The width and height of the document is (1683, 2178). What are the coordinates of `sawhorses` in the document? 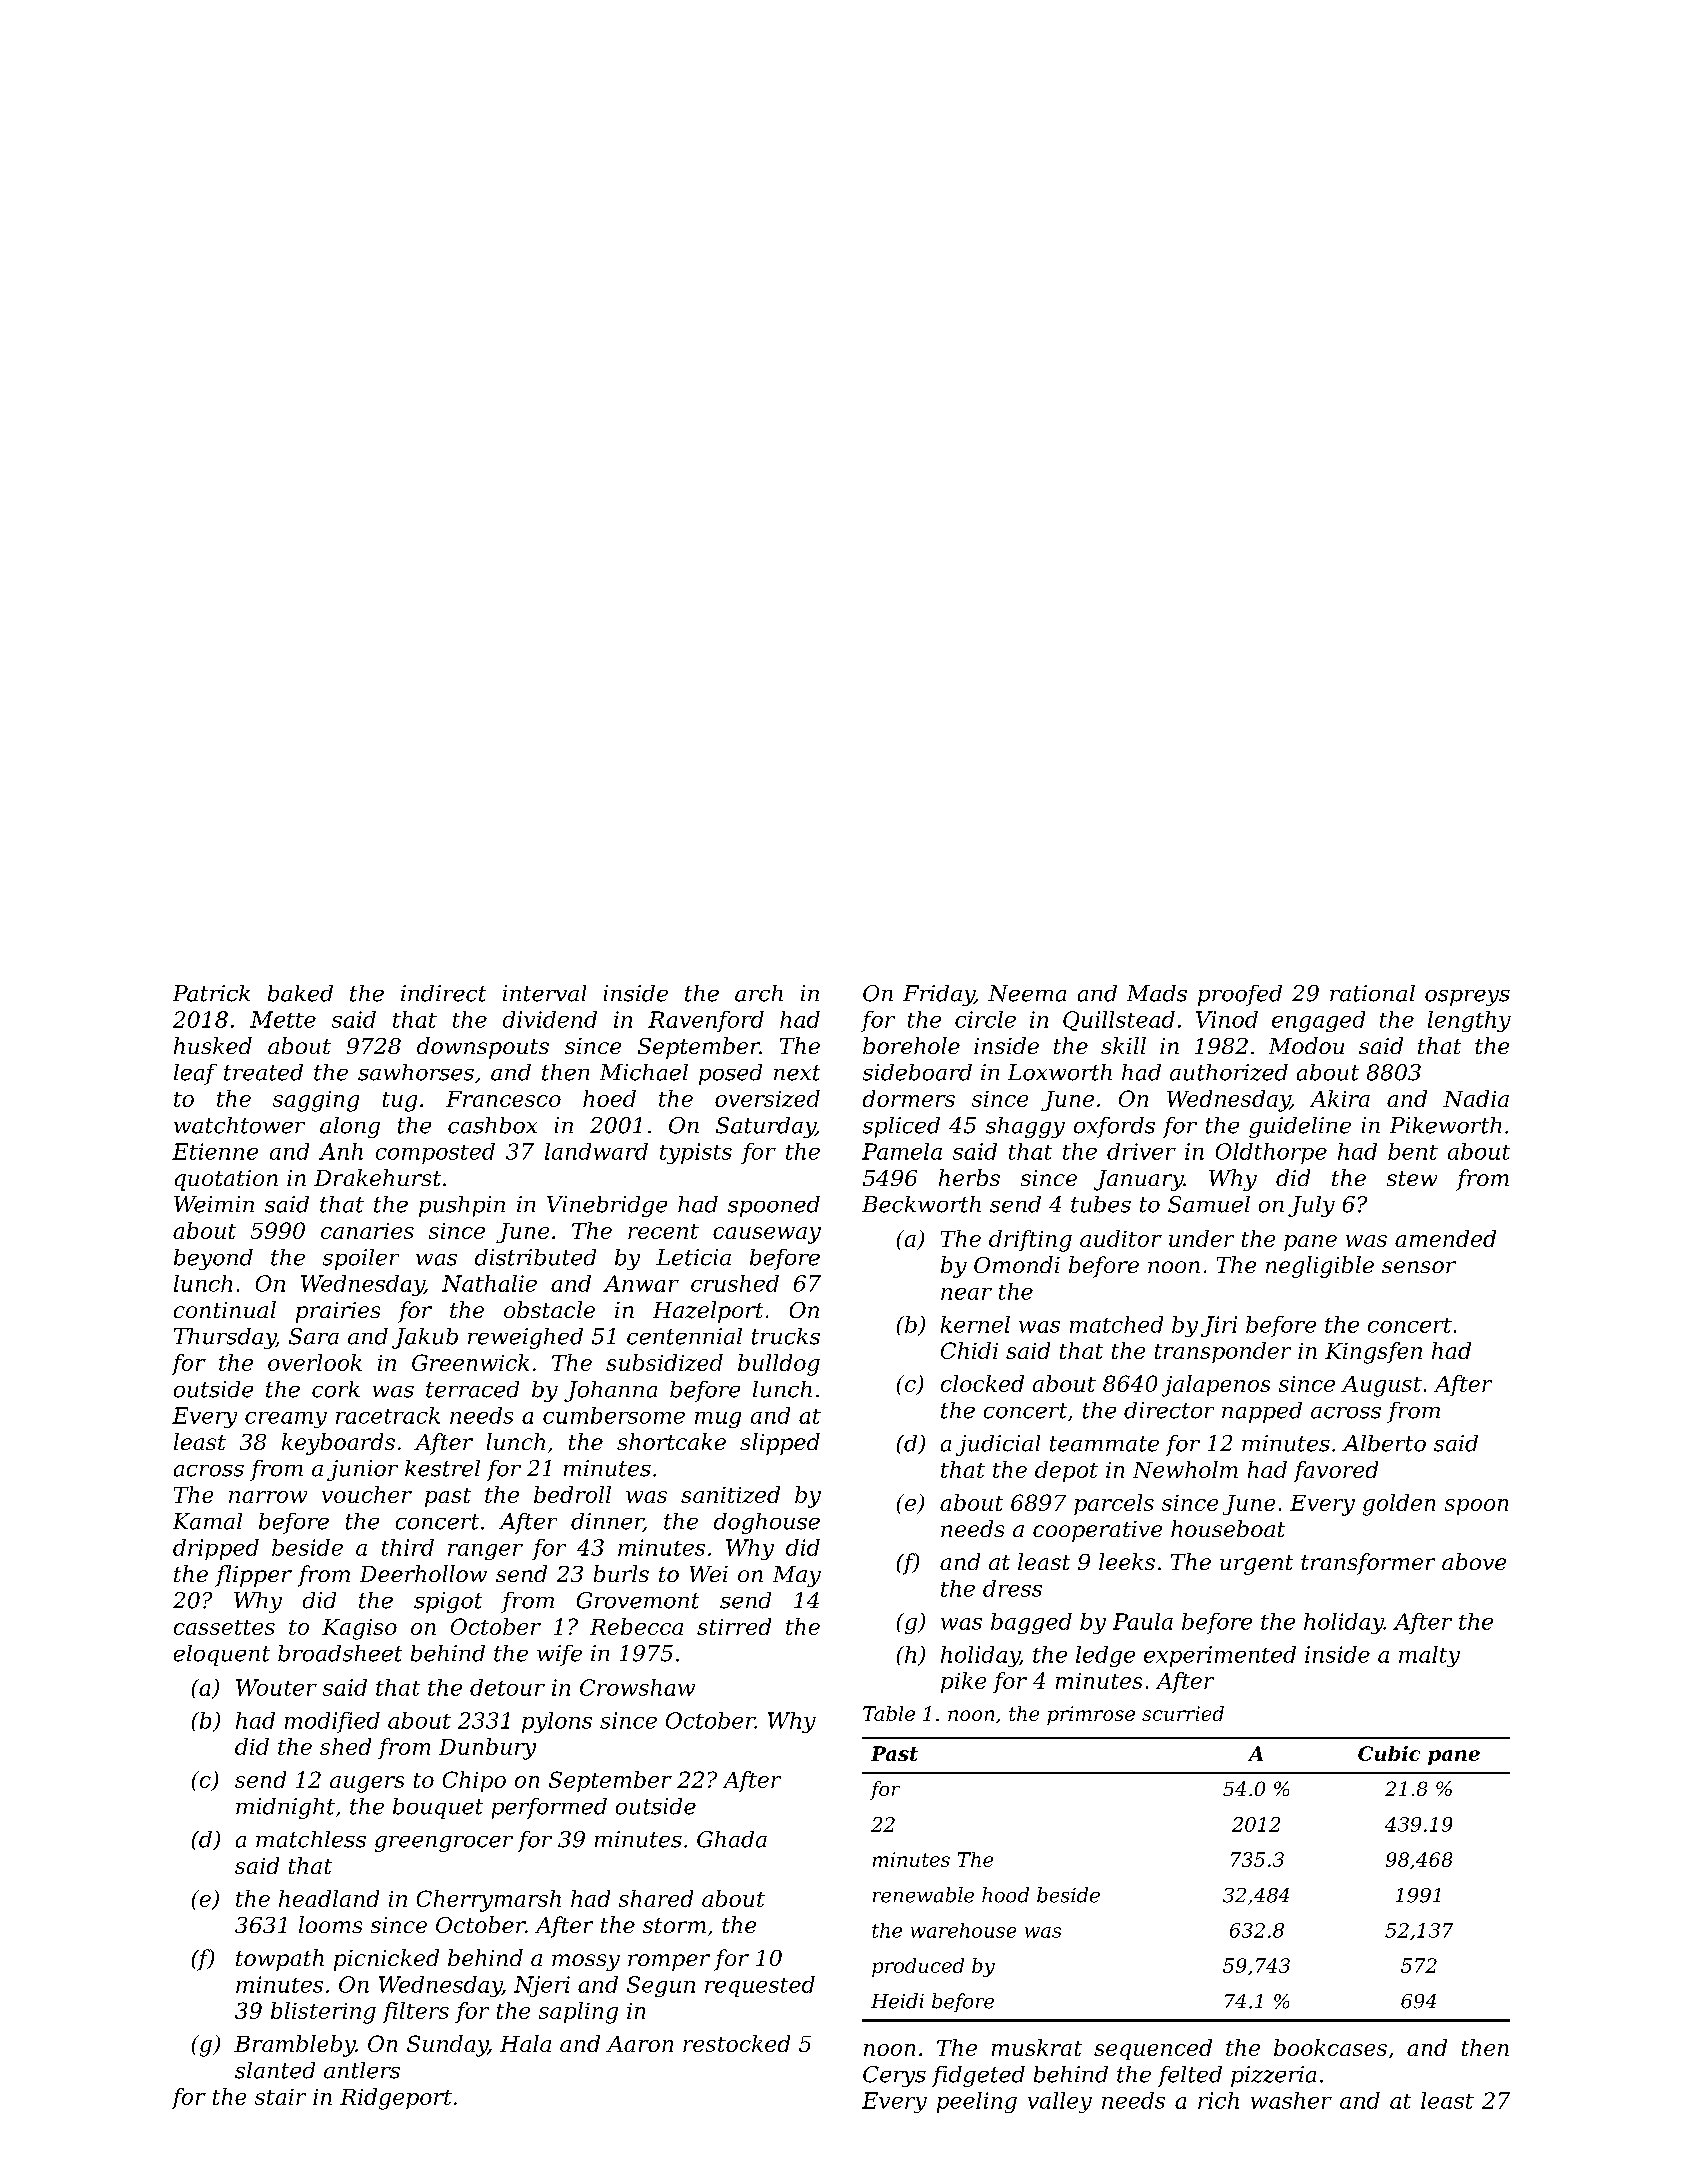 It's located at (416, 1072).
